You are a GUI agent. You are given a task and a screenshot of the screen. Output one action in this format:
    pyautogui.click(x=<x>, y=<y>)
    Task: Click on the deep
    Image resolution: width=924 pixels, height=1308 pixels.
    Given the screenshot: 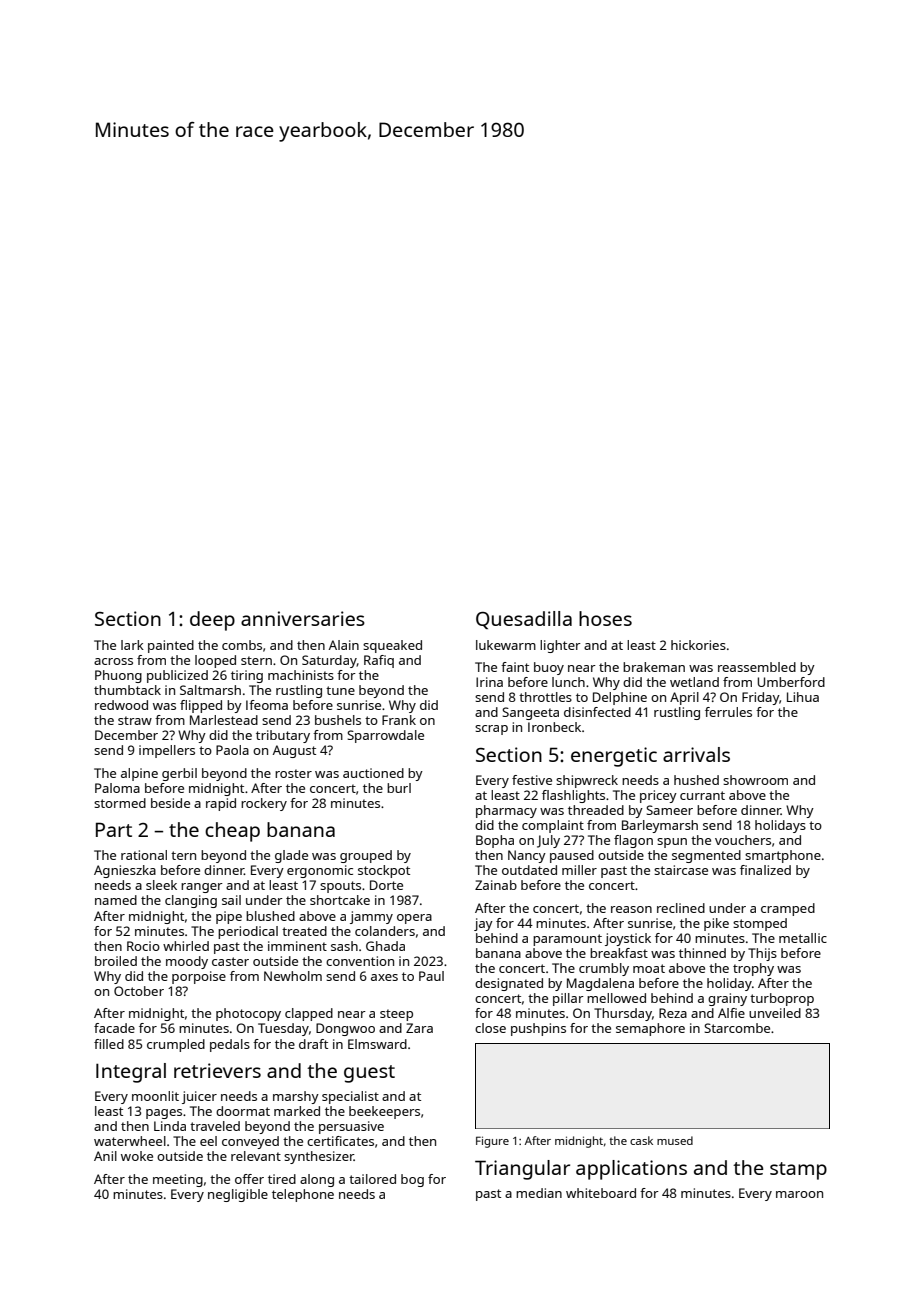 What is the action you would take?
    pyautogui.click(x=212, y=621)
